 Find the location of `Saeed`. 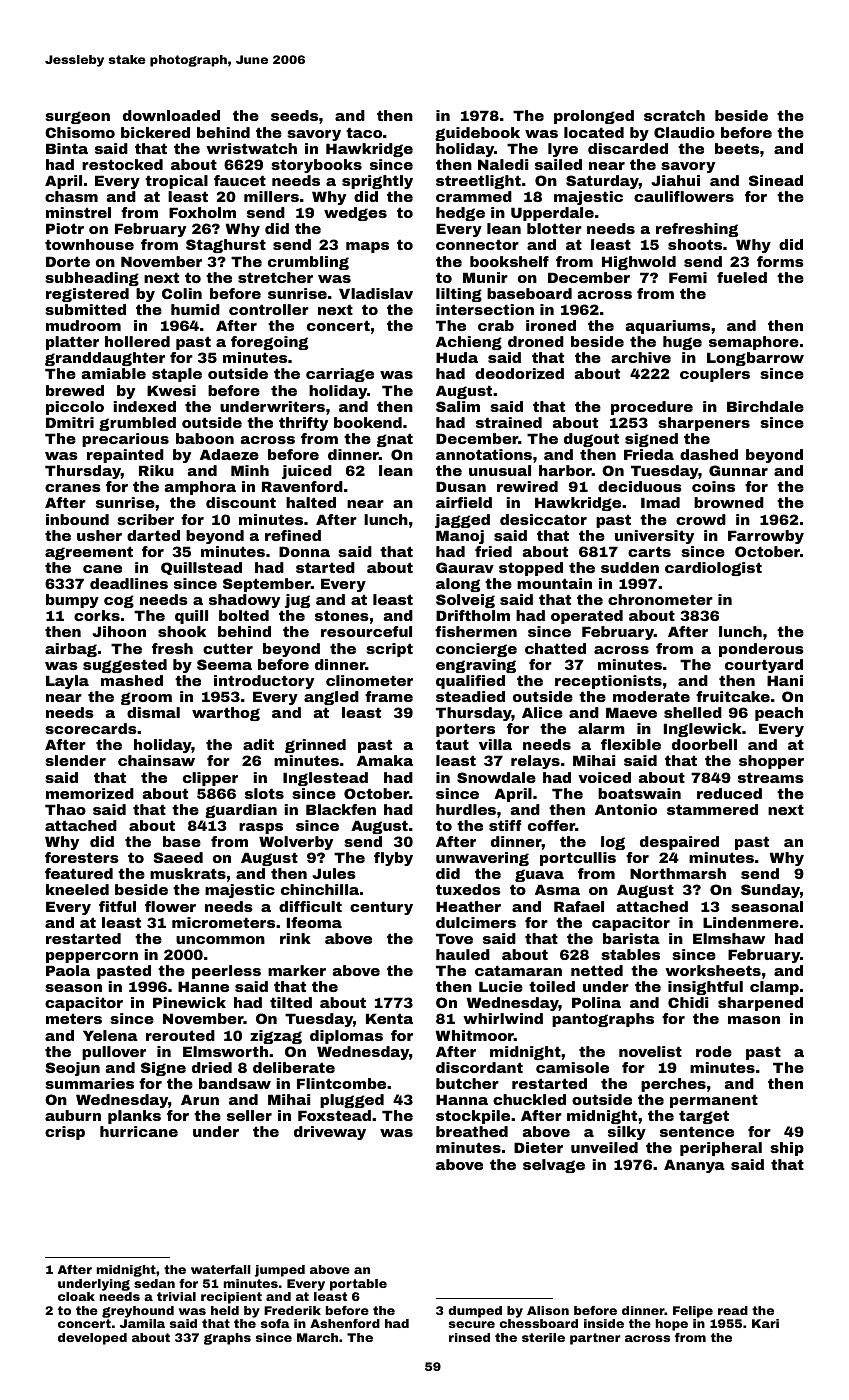

Saeed is located at coordinates (178, 857).
